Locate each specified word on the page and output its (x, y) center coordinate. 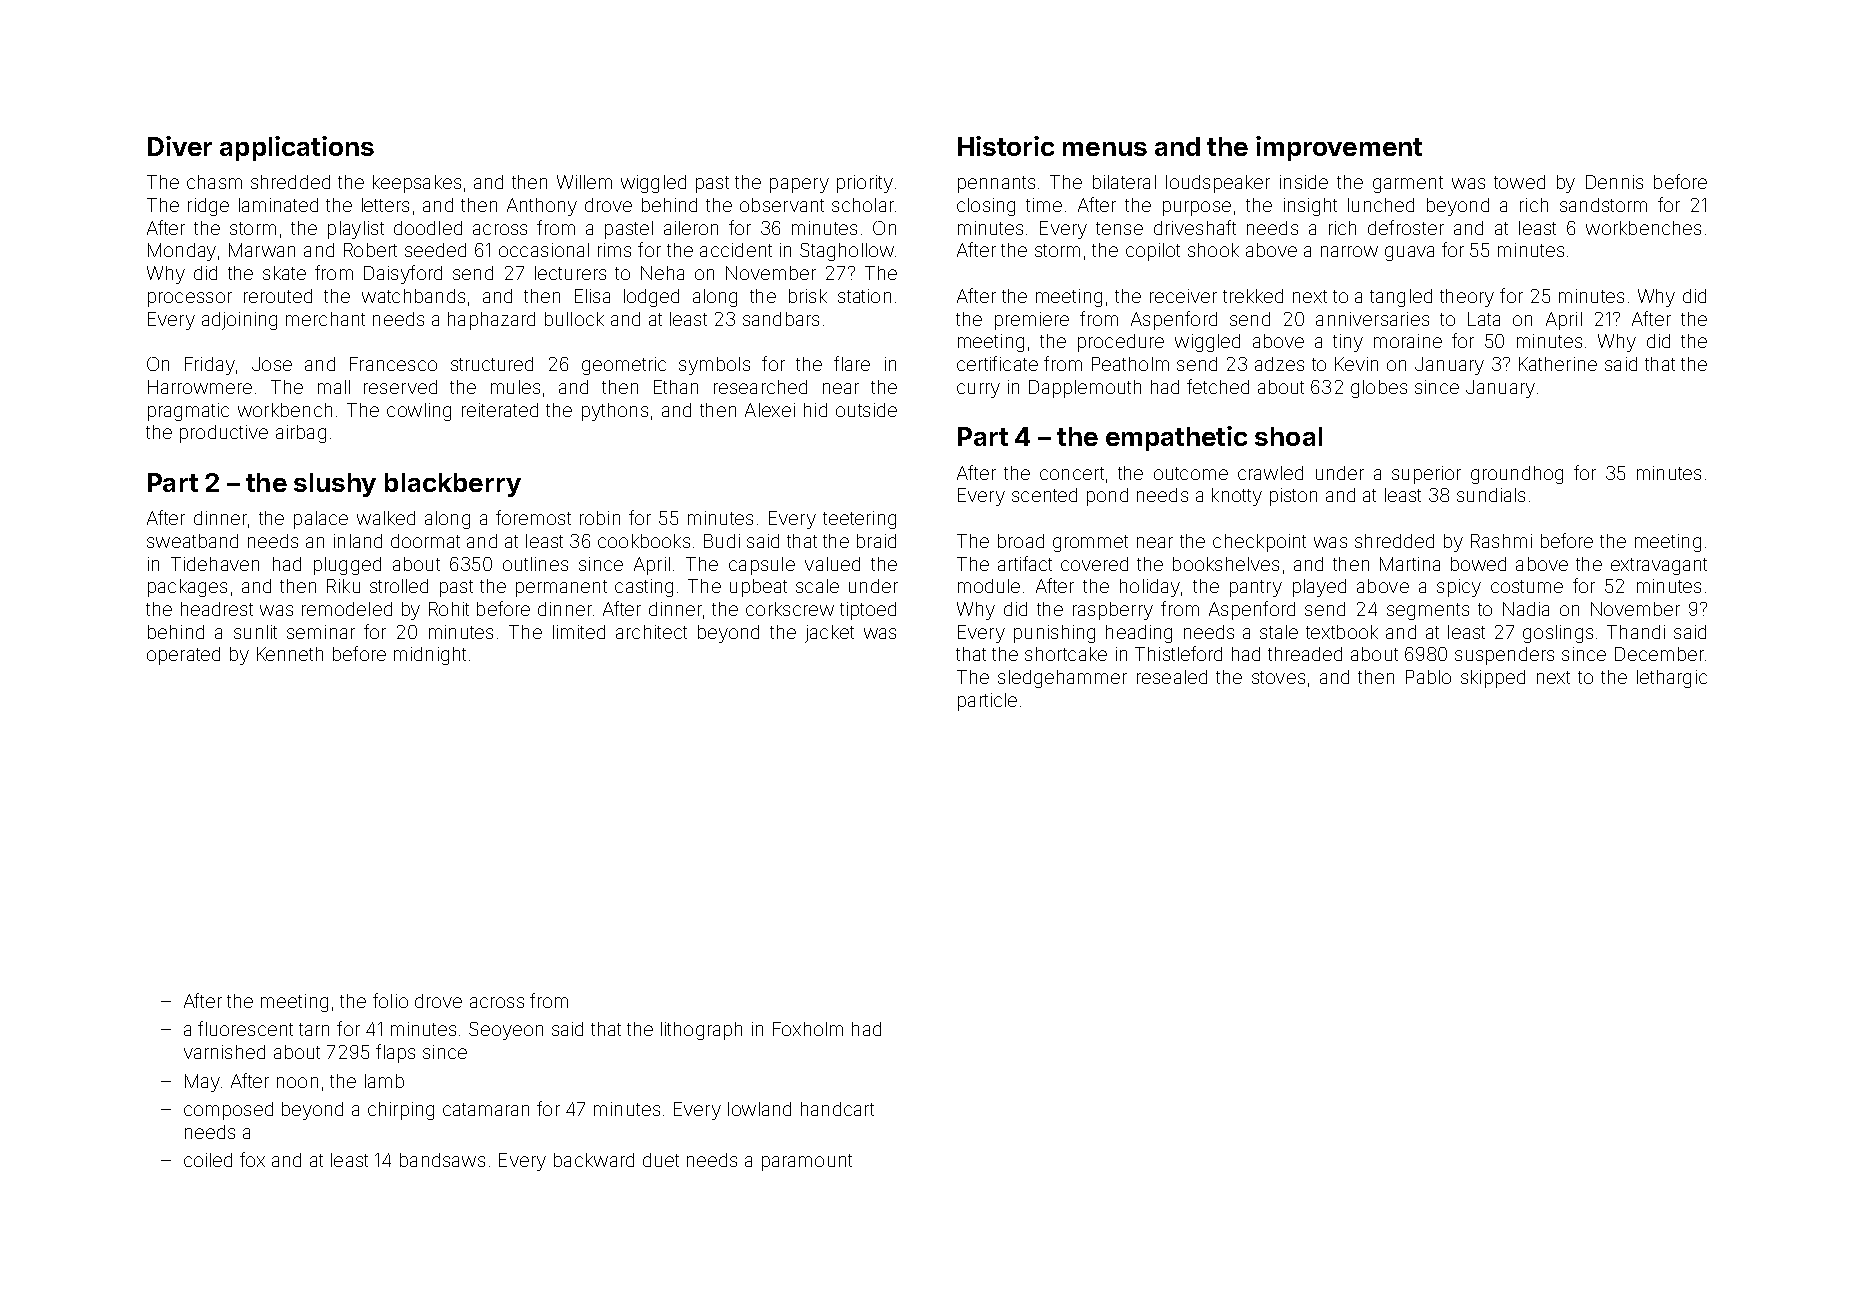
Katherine (1558, 364)
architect (651, 632)
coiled (208, 1160)
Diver (180, 146)
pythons (615, 412)
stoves (1278, 677)
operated (183, 656)
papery (799, 185)
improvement (1339, 148)
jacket (829, 634)
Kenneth (290, 654)
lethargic (1672, 679)
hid (815, 410)
